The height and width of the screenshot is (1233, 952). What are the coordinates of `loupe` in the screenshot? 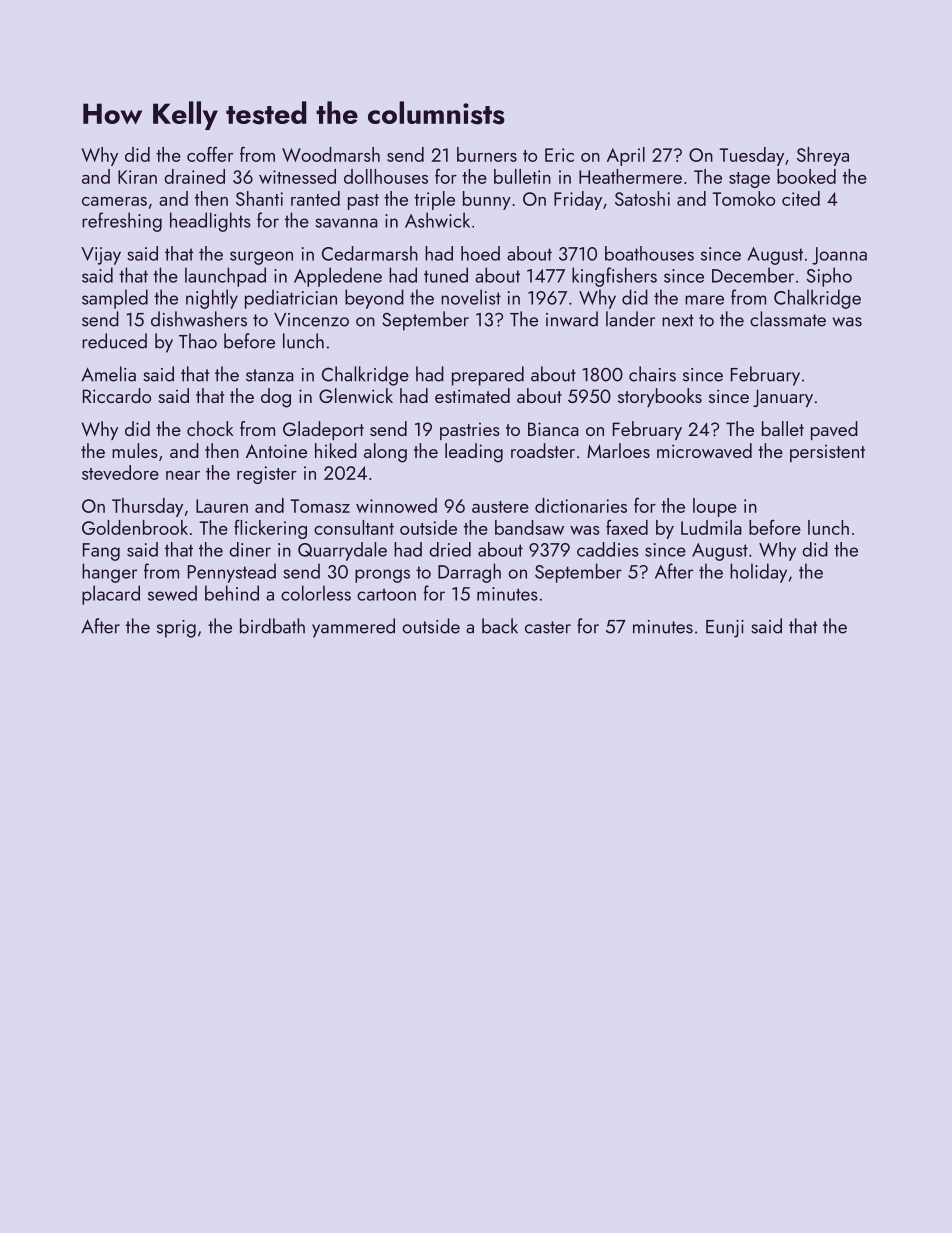 It's located at (715, 507).
